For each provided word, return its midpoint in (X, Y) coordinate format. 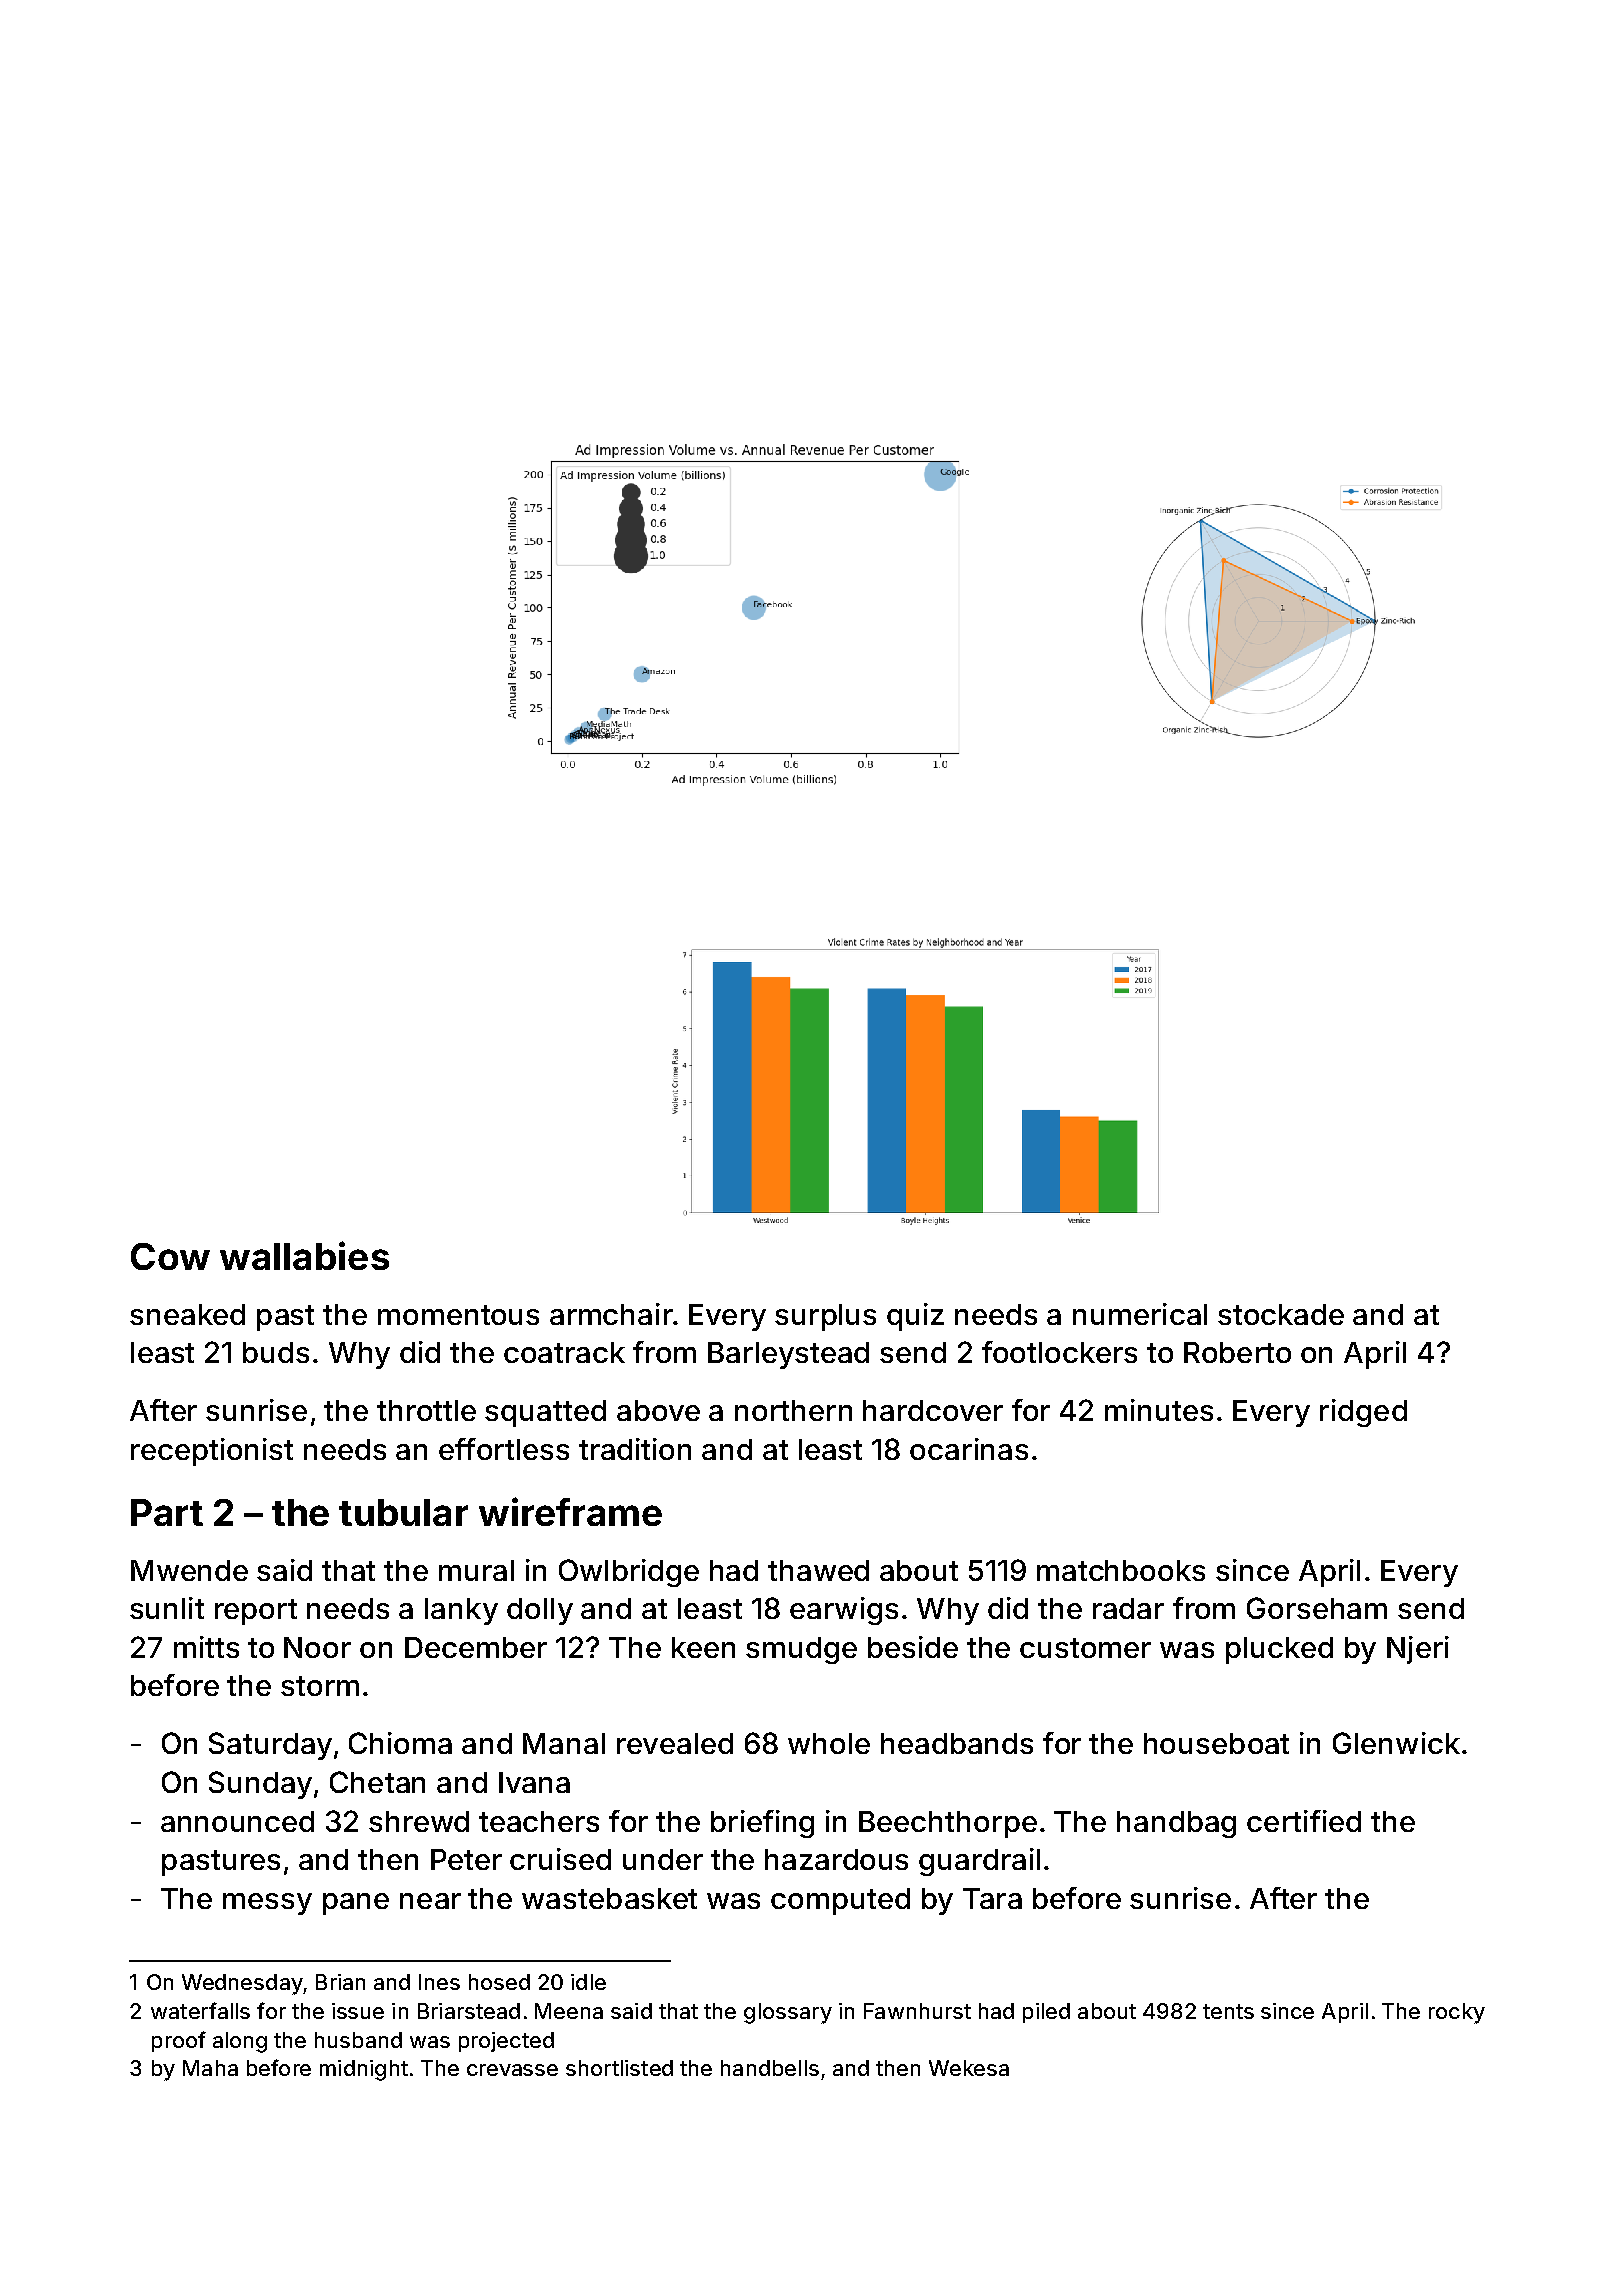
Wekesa (969, 2068)
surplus (825, 1317)
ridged (1363, 1413)
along (240, 2042)
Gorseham (1317, 1608)
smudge (801, 1650)
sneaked (187, 1314)
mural (476, 1570)
